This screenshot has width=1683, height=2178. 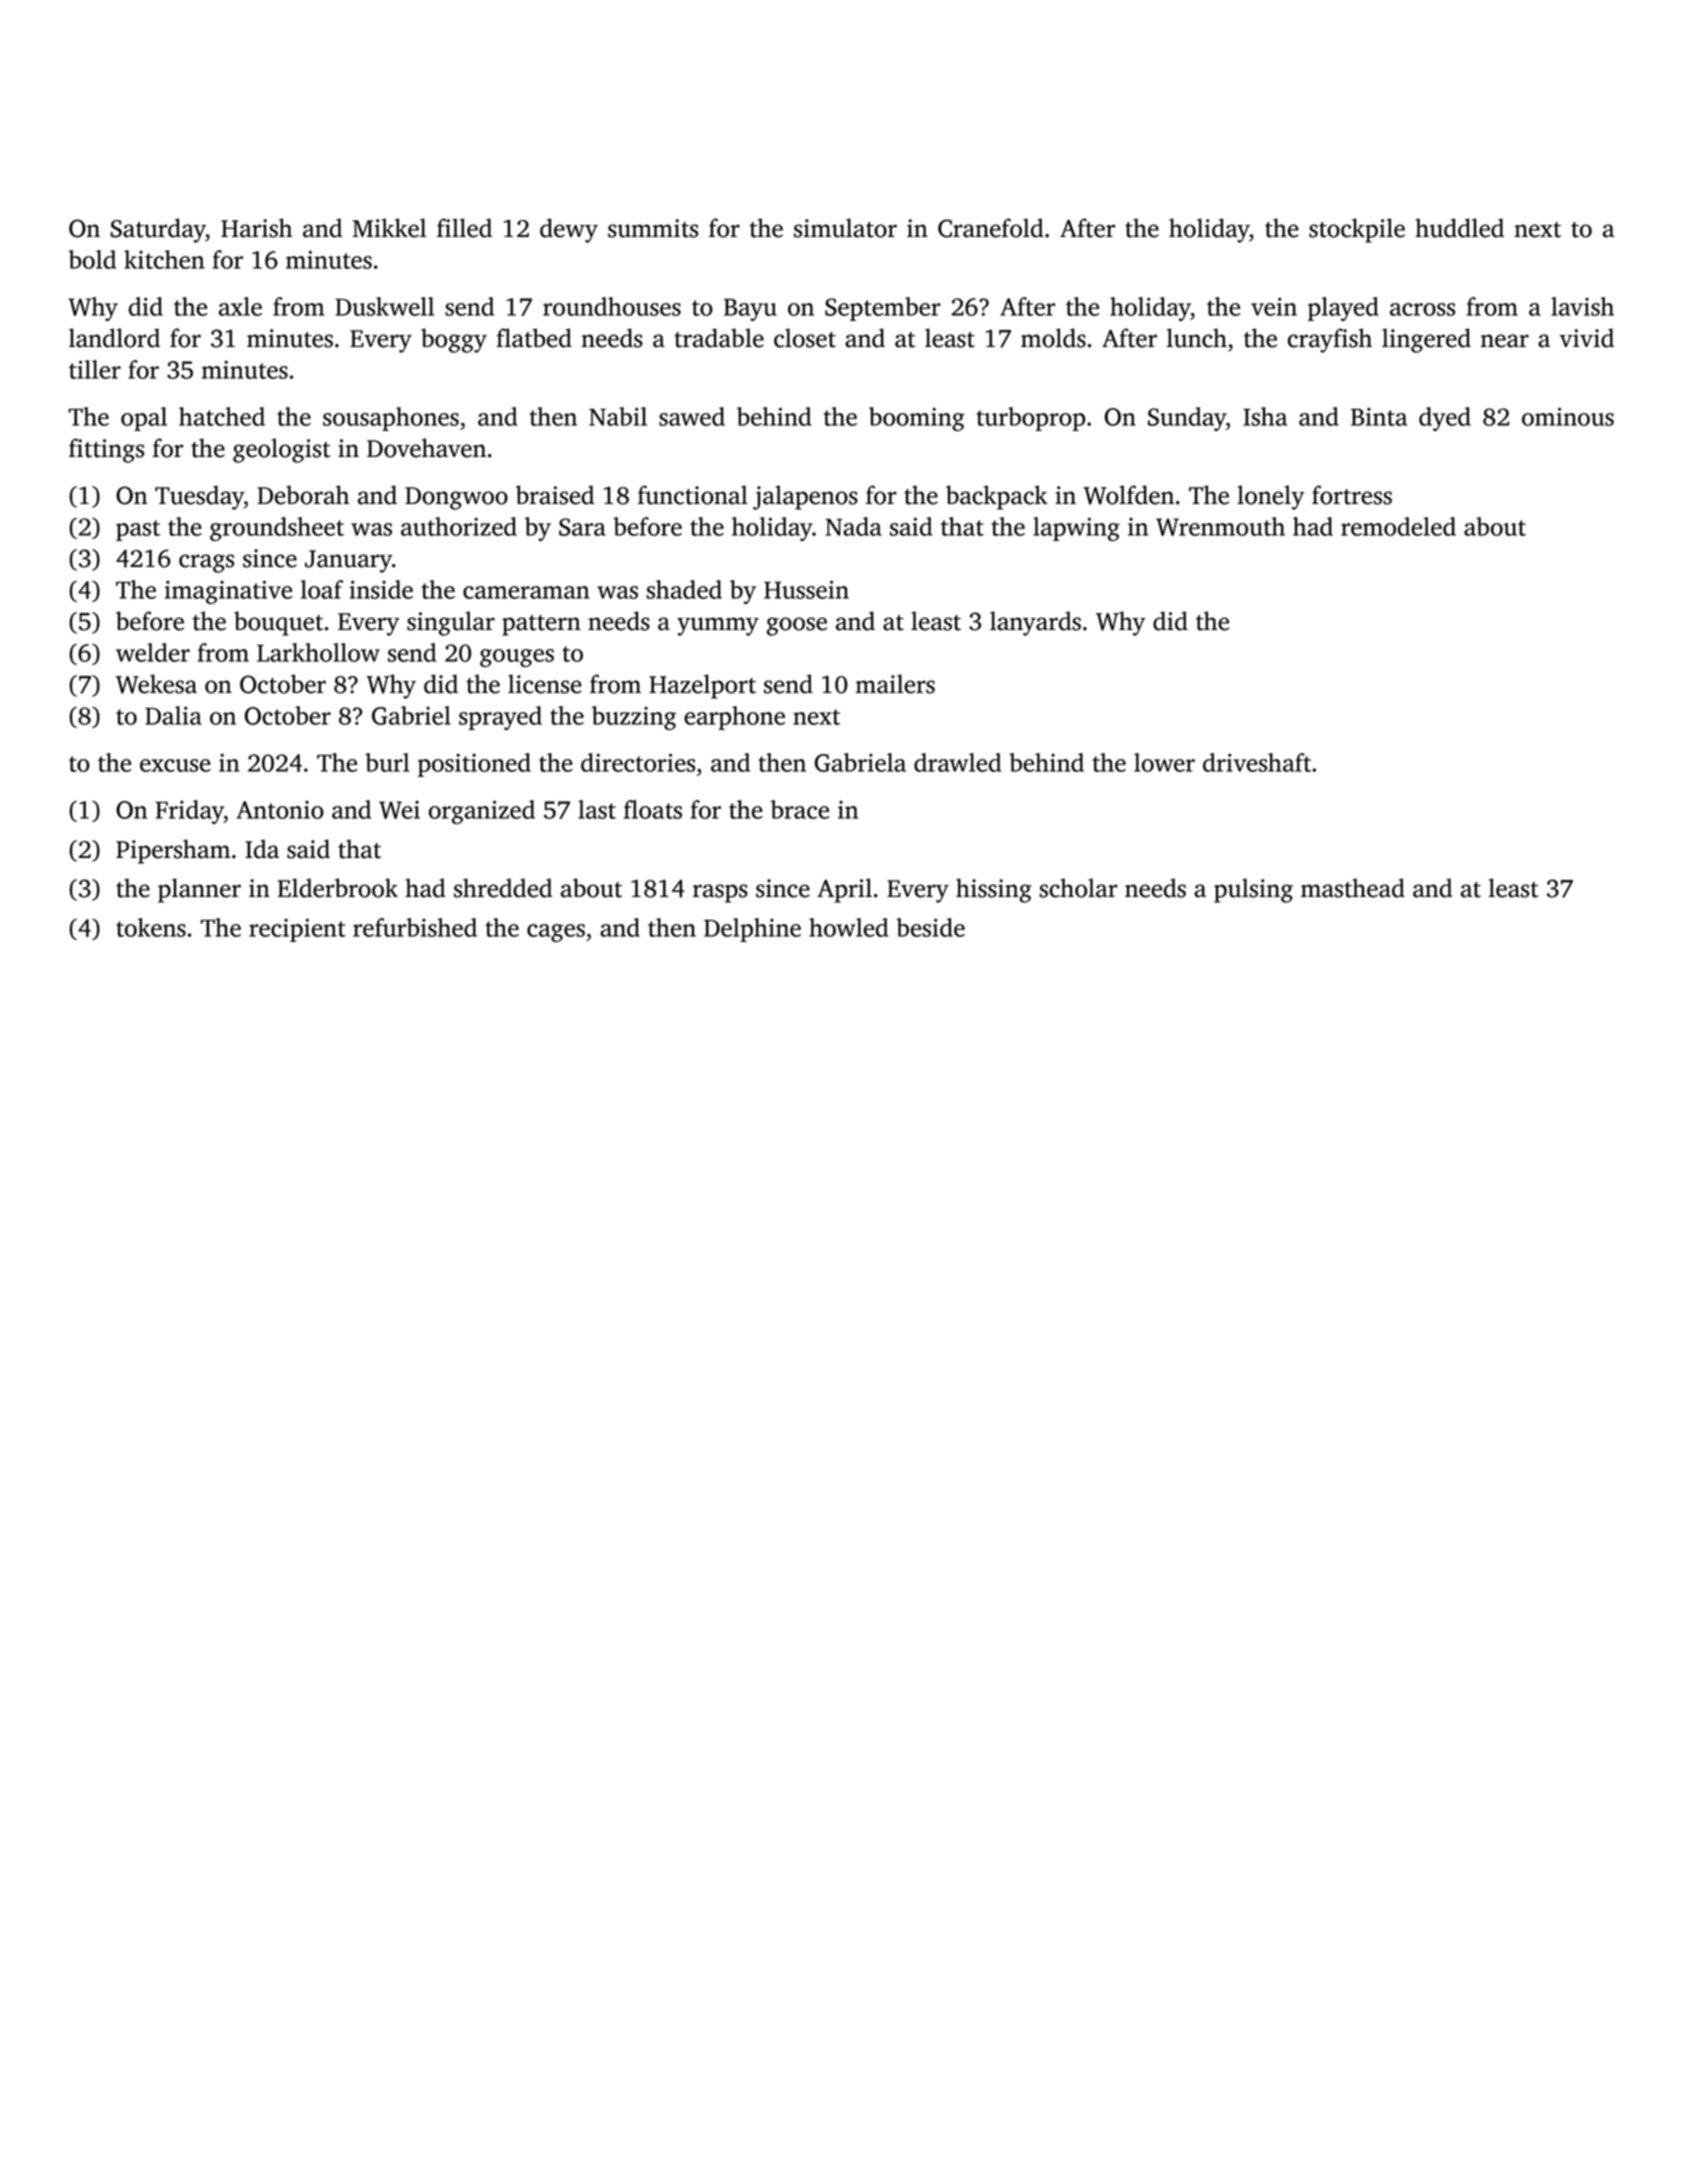 What do you see at coordinates (556, 933) in the screenshot?
I see `cages` at bounding box center [556, 933].
